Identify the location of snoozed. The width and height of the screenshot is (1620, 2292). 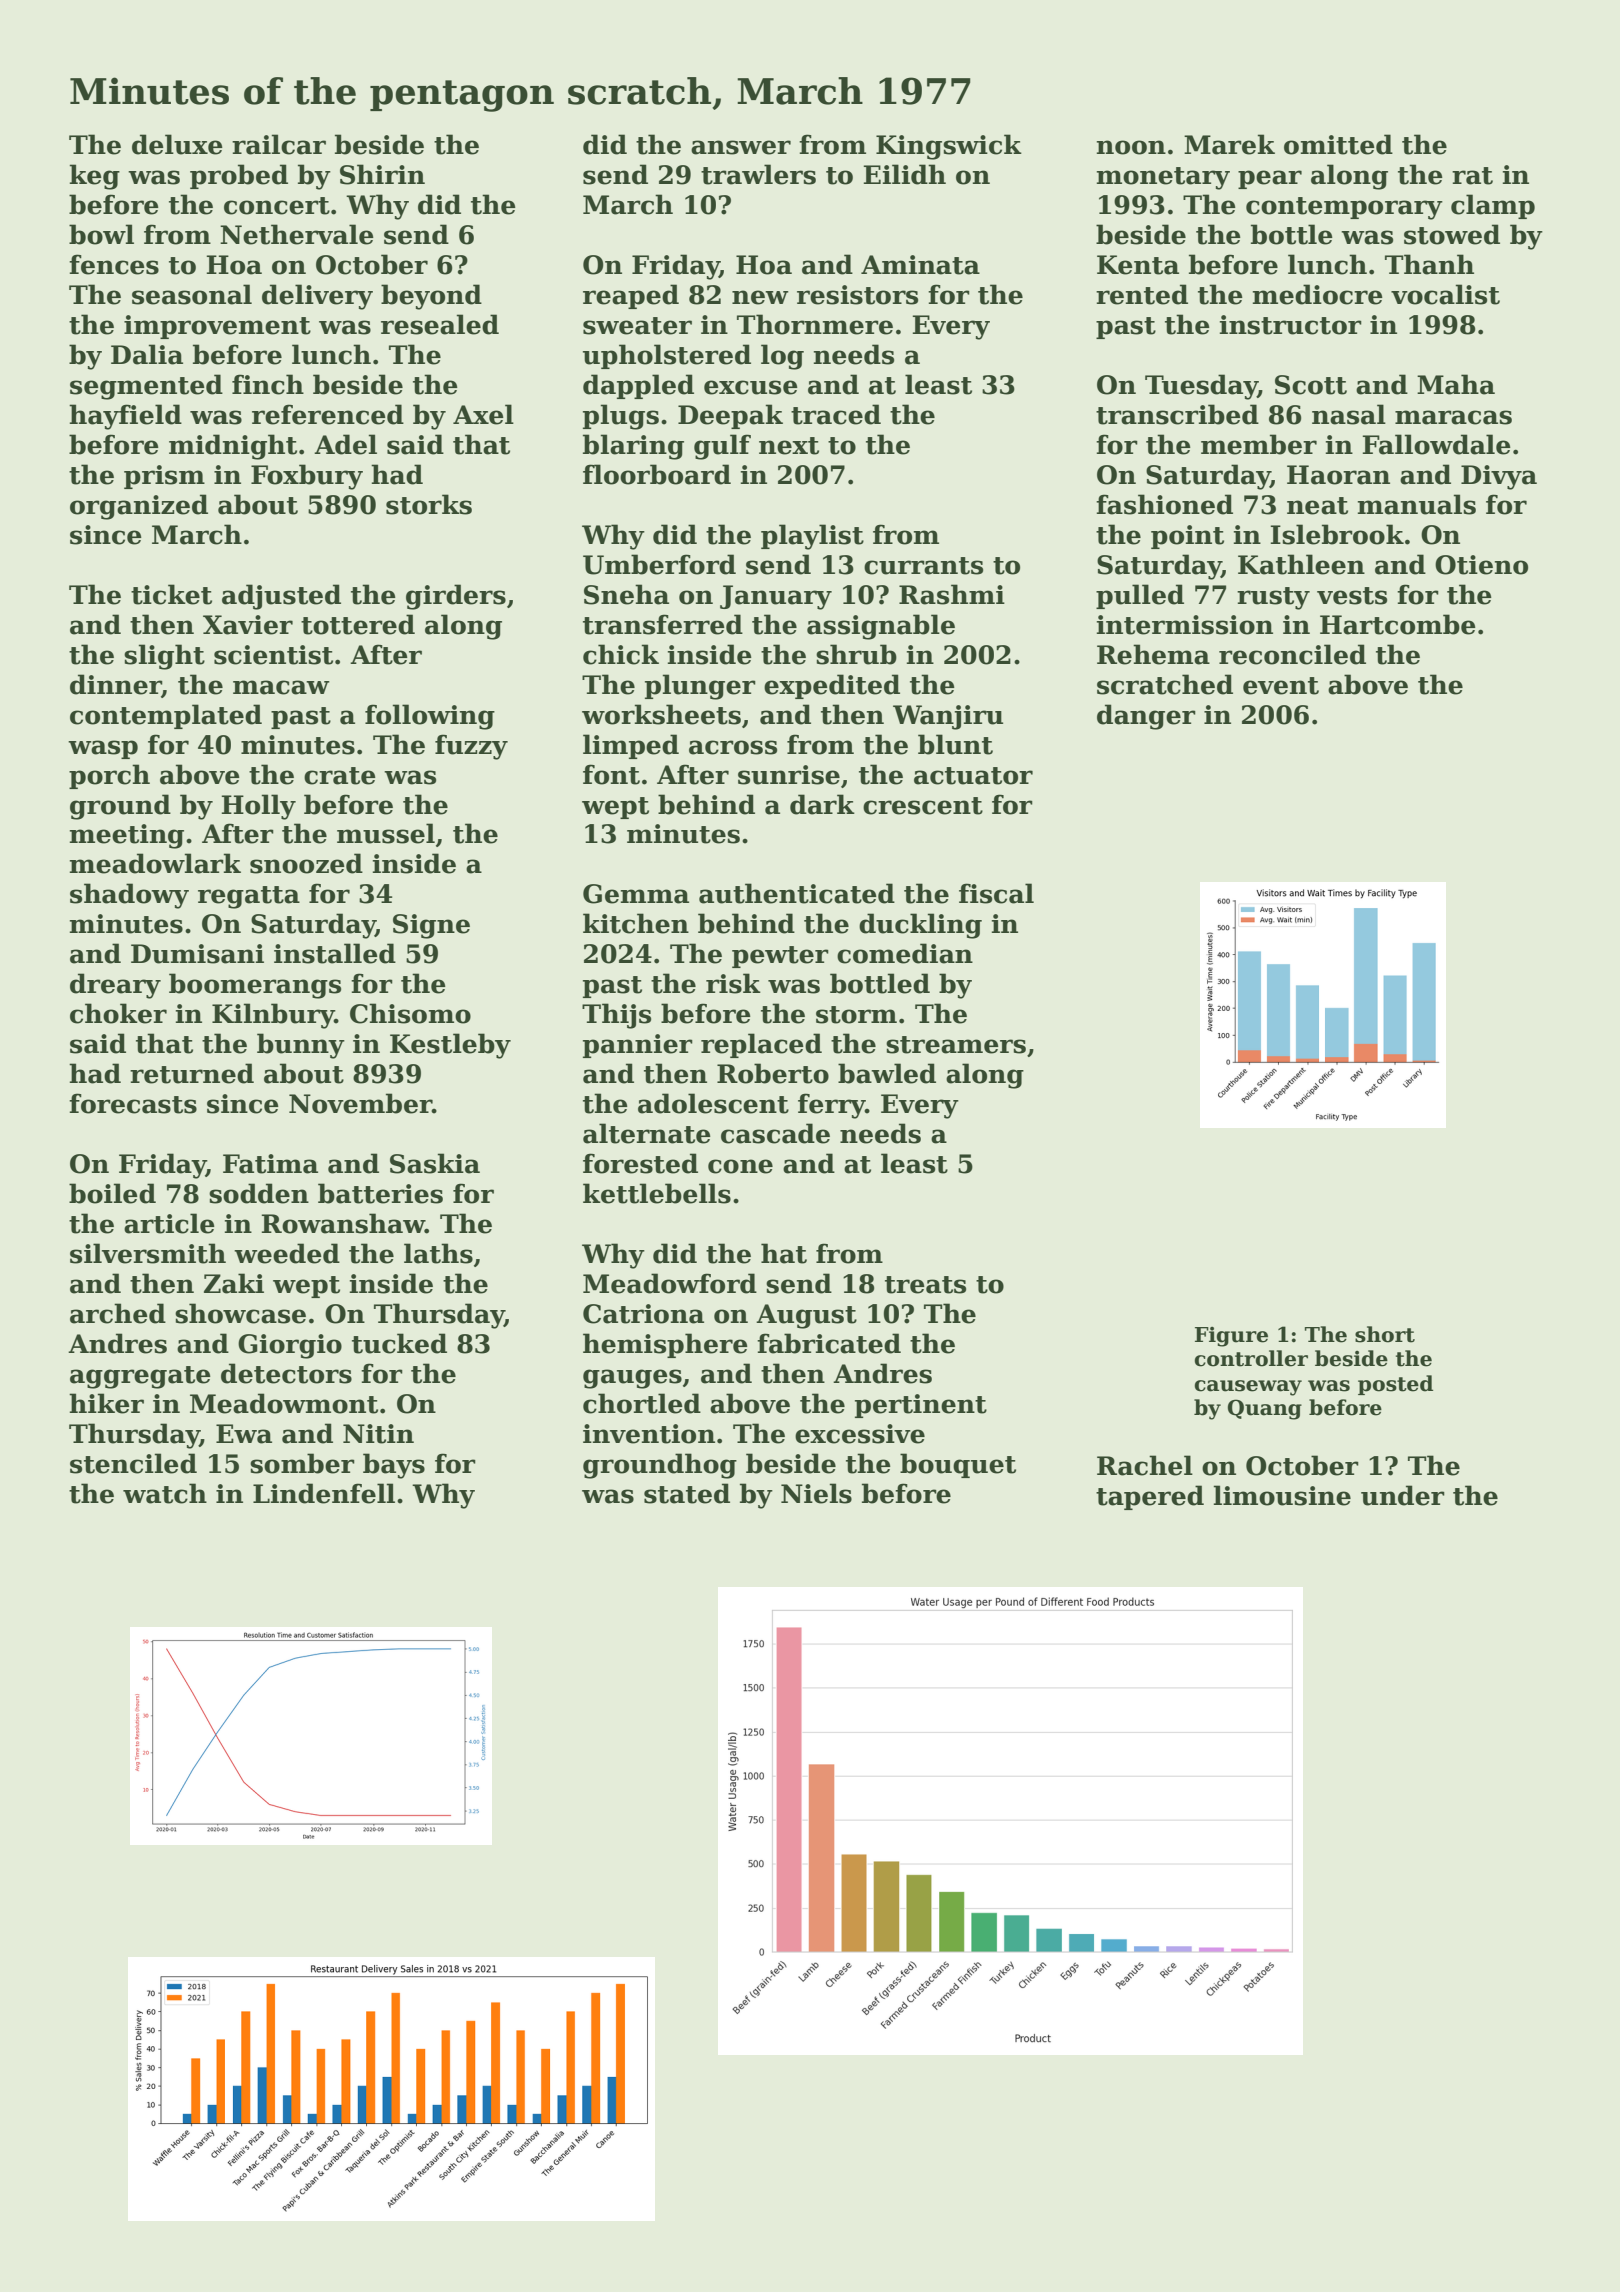
(306, 863).
